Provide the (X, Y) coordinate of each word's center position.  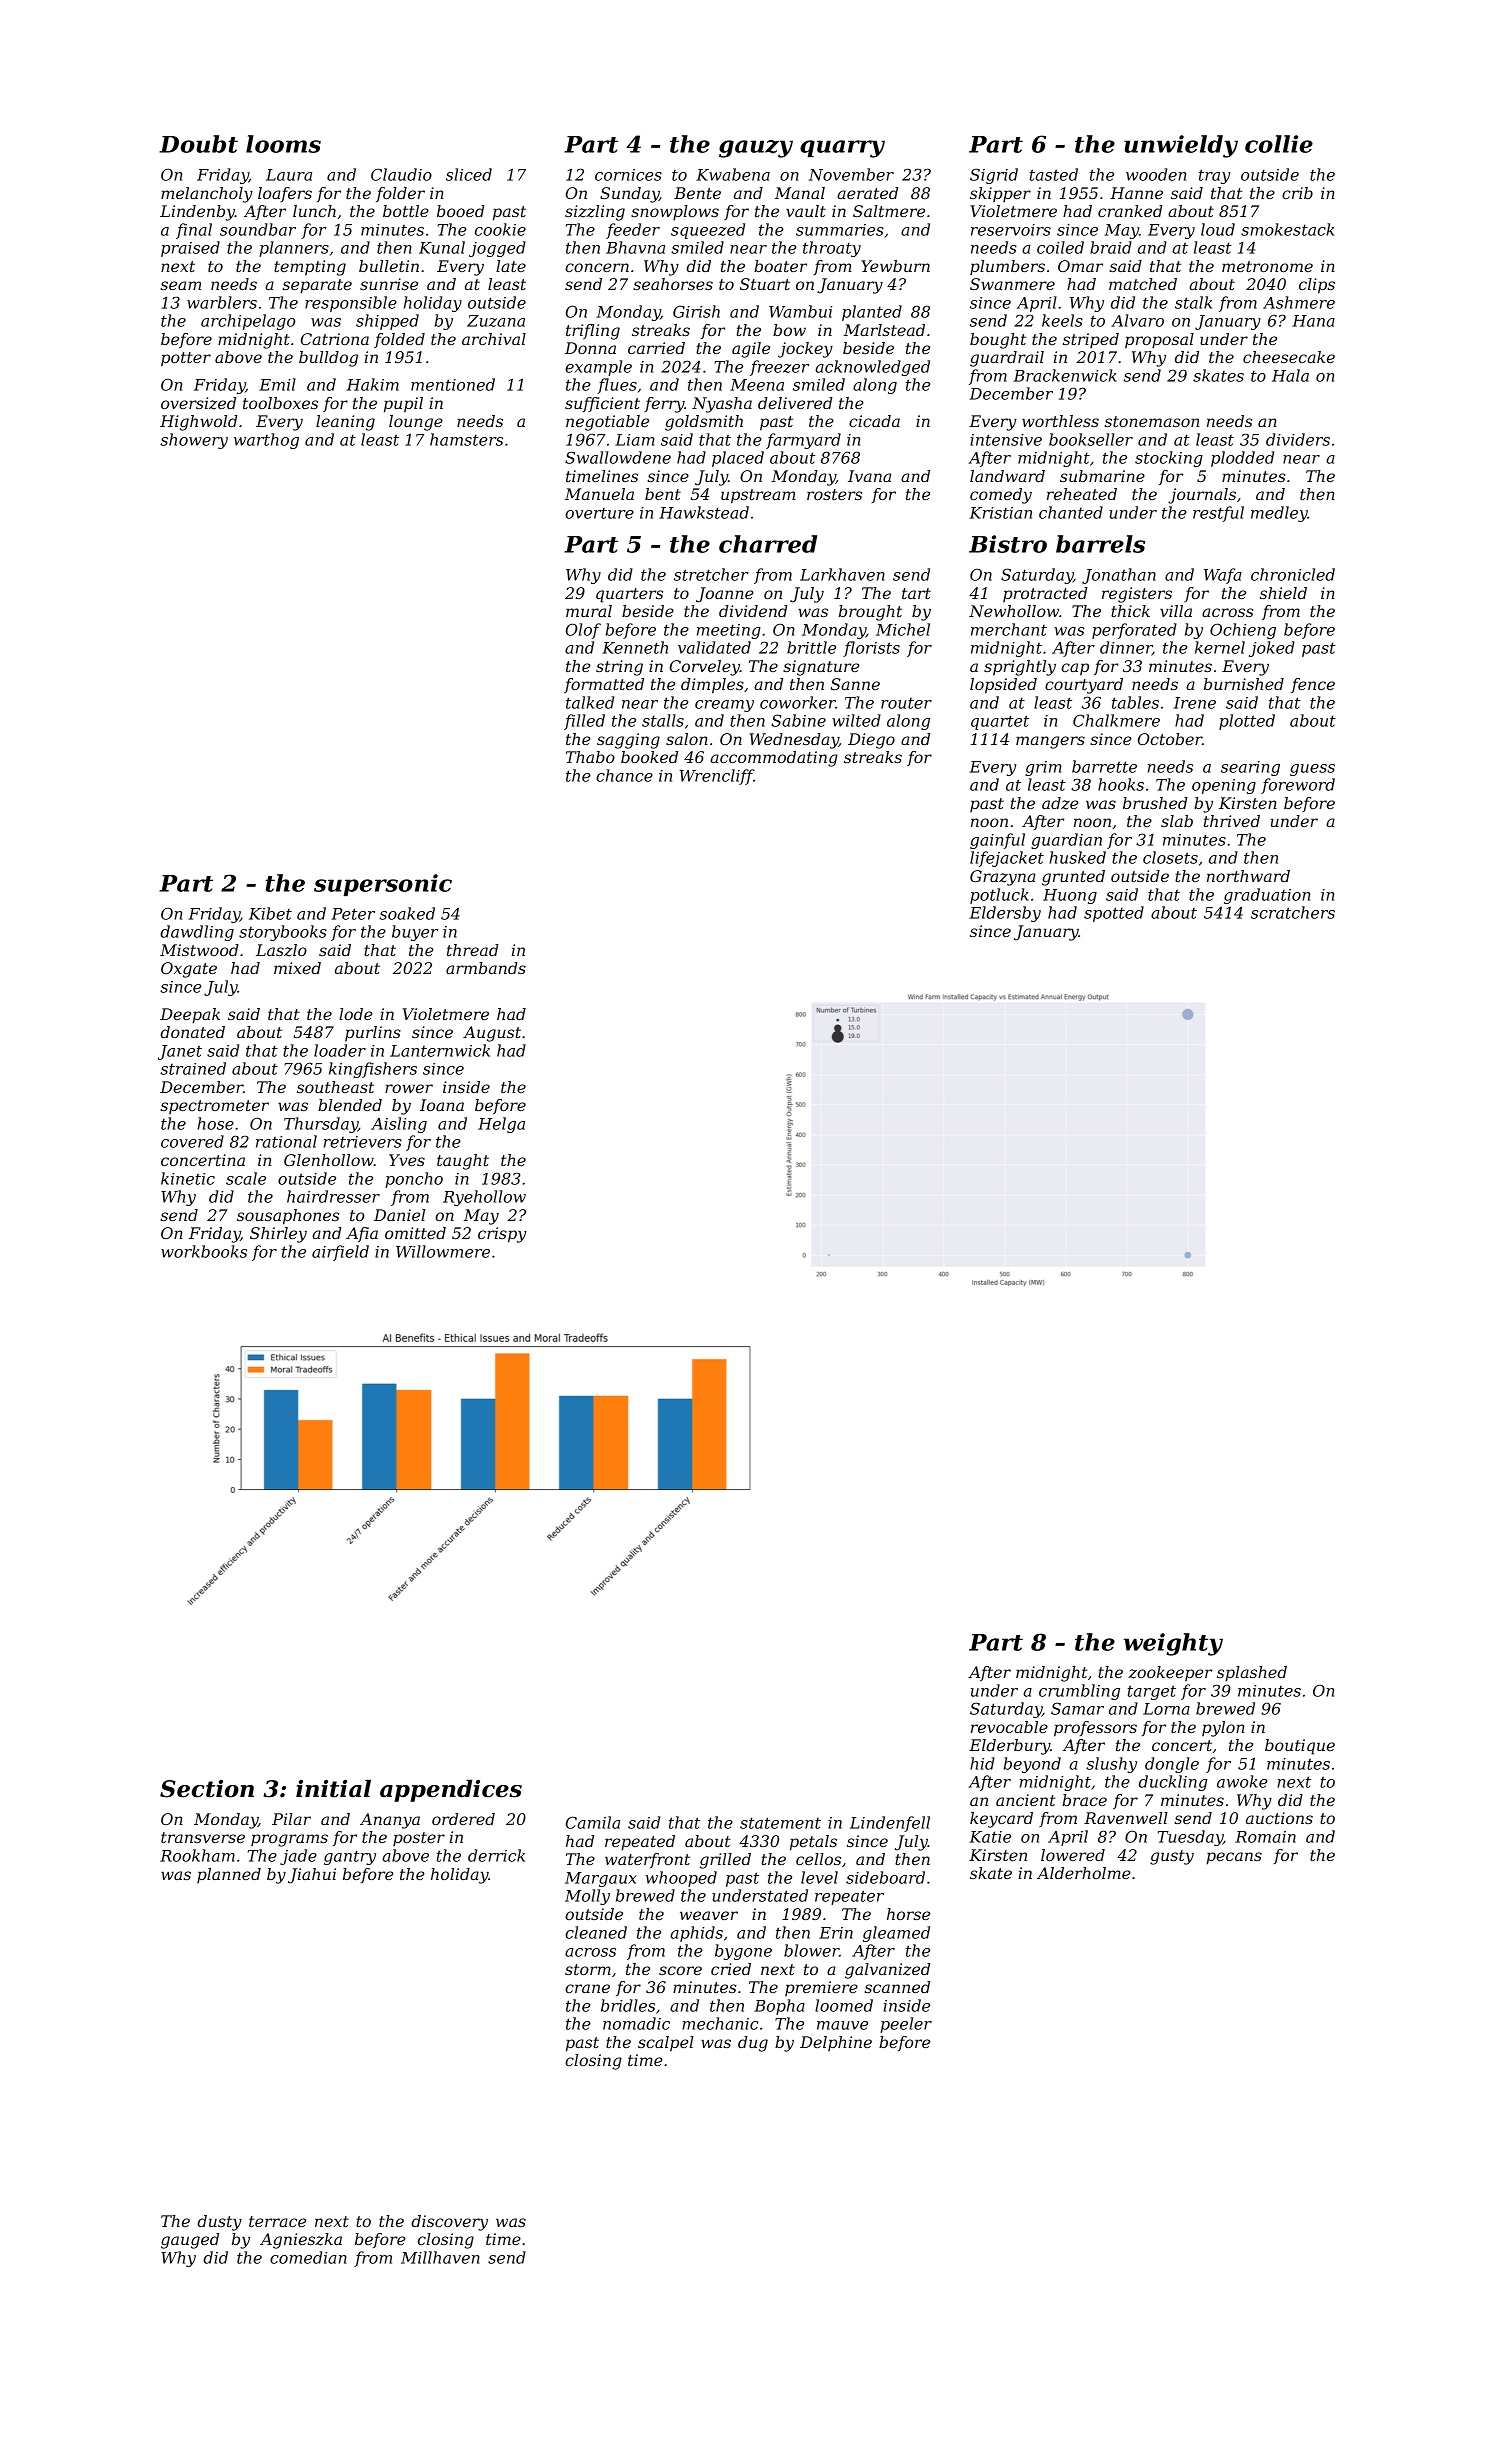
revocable (1009, 1727)
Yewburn (895, 266)
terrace (277, 2221)
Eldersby (1005, 914)
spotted (1114, 914)
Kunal (442, 247)
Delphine (836, 2043)
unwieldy (1181, 146)
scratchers (1293, 912)
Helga (501, 1125)
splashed (1252, 1674)
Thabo (590, 757)
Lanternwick (440, 1050)
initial (333, 1788)
